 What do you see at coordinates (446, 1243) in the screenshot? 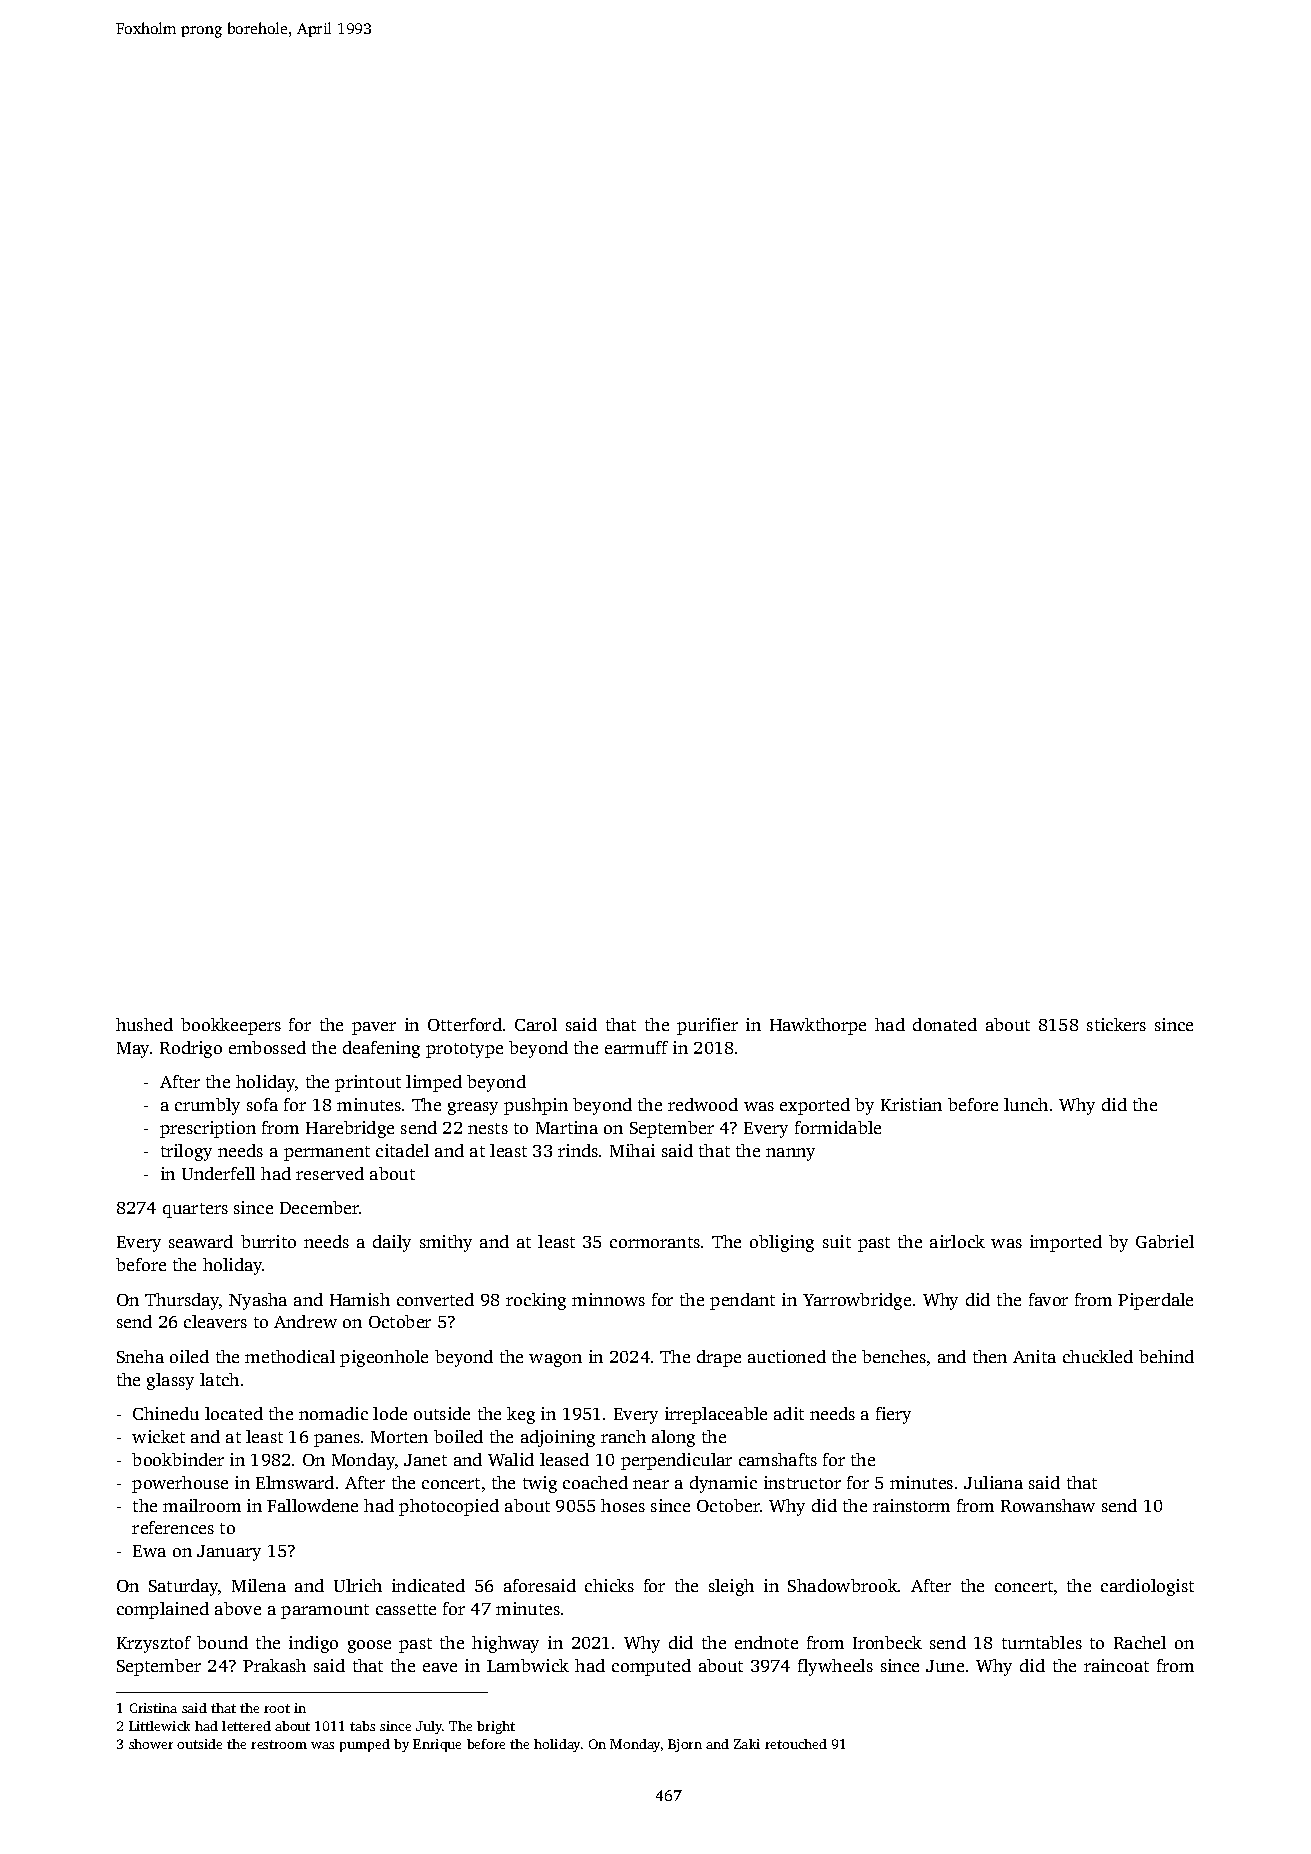
I see `smithy` at bounding box center [446, 1243].
